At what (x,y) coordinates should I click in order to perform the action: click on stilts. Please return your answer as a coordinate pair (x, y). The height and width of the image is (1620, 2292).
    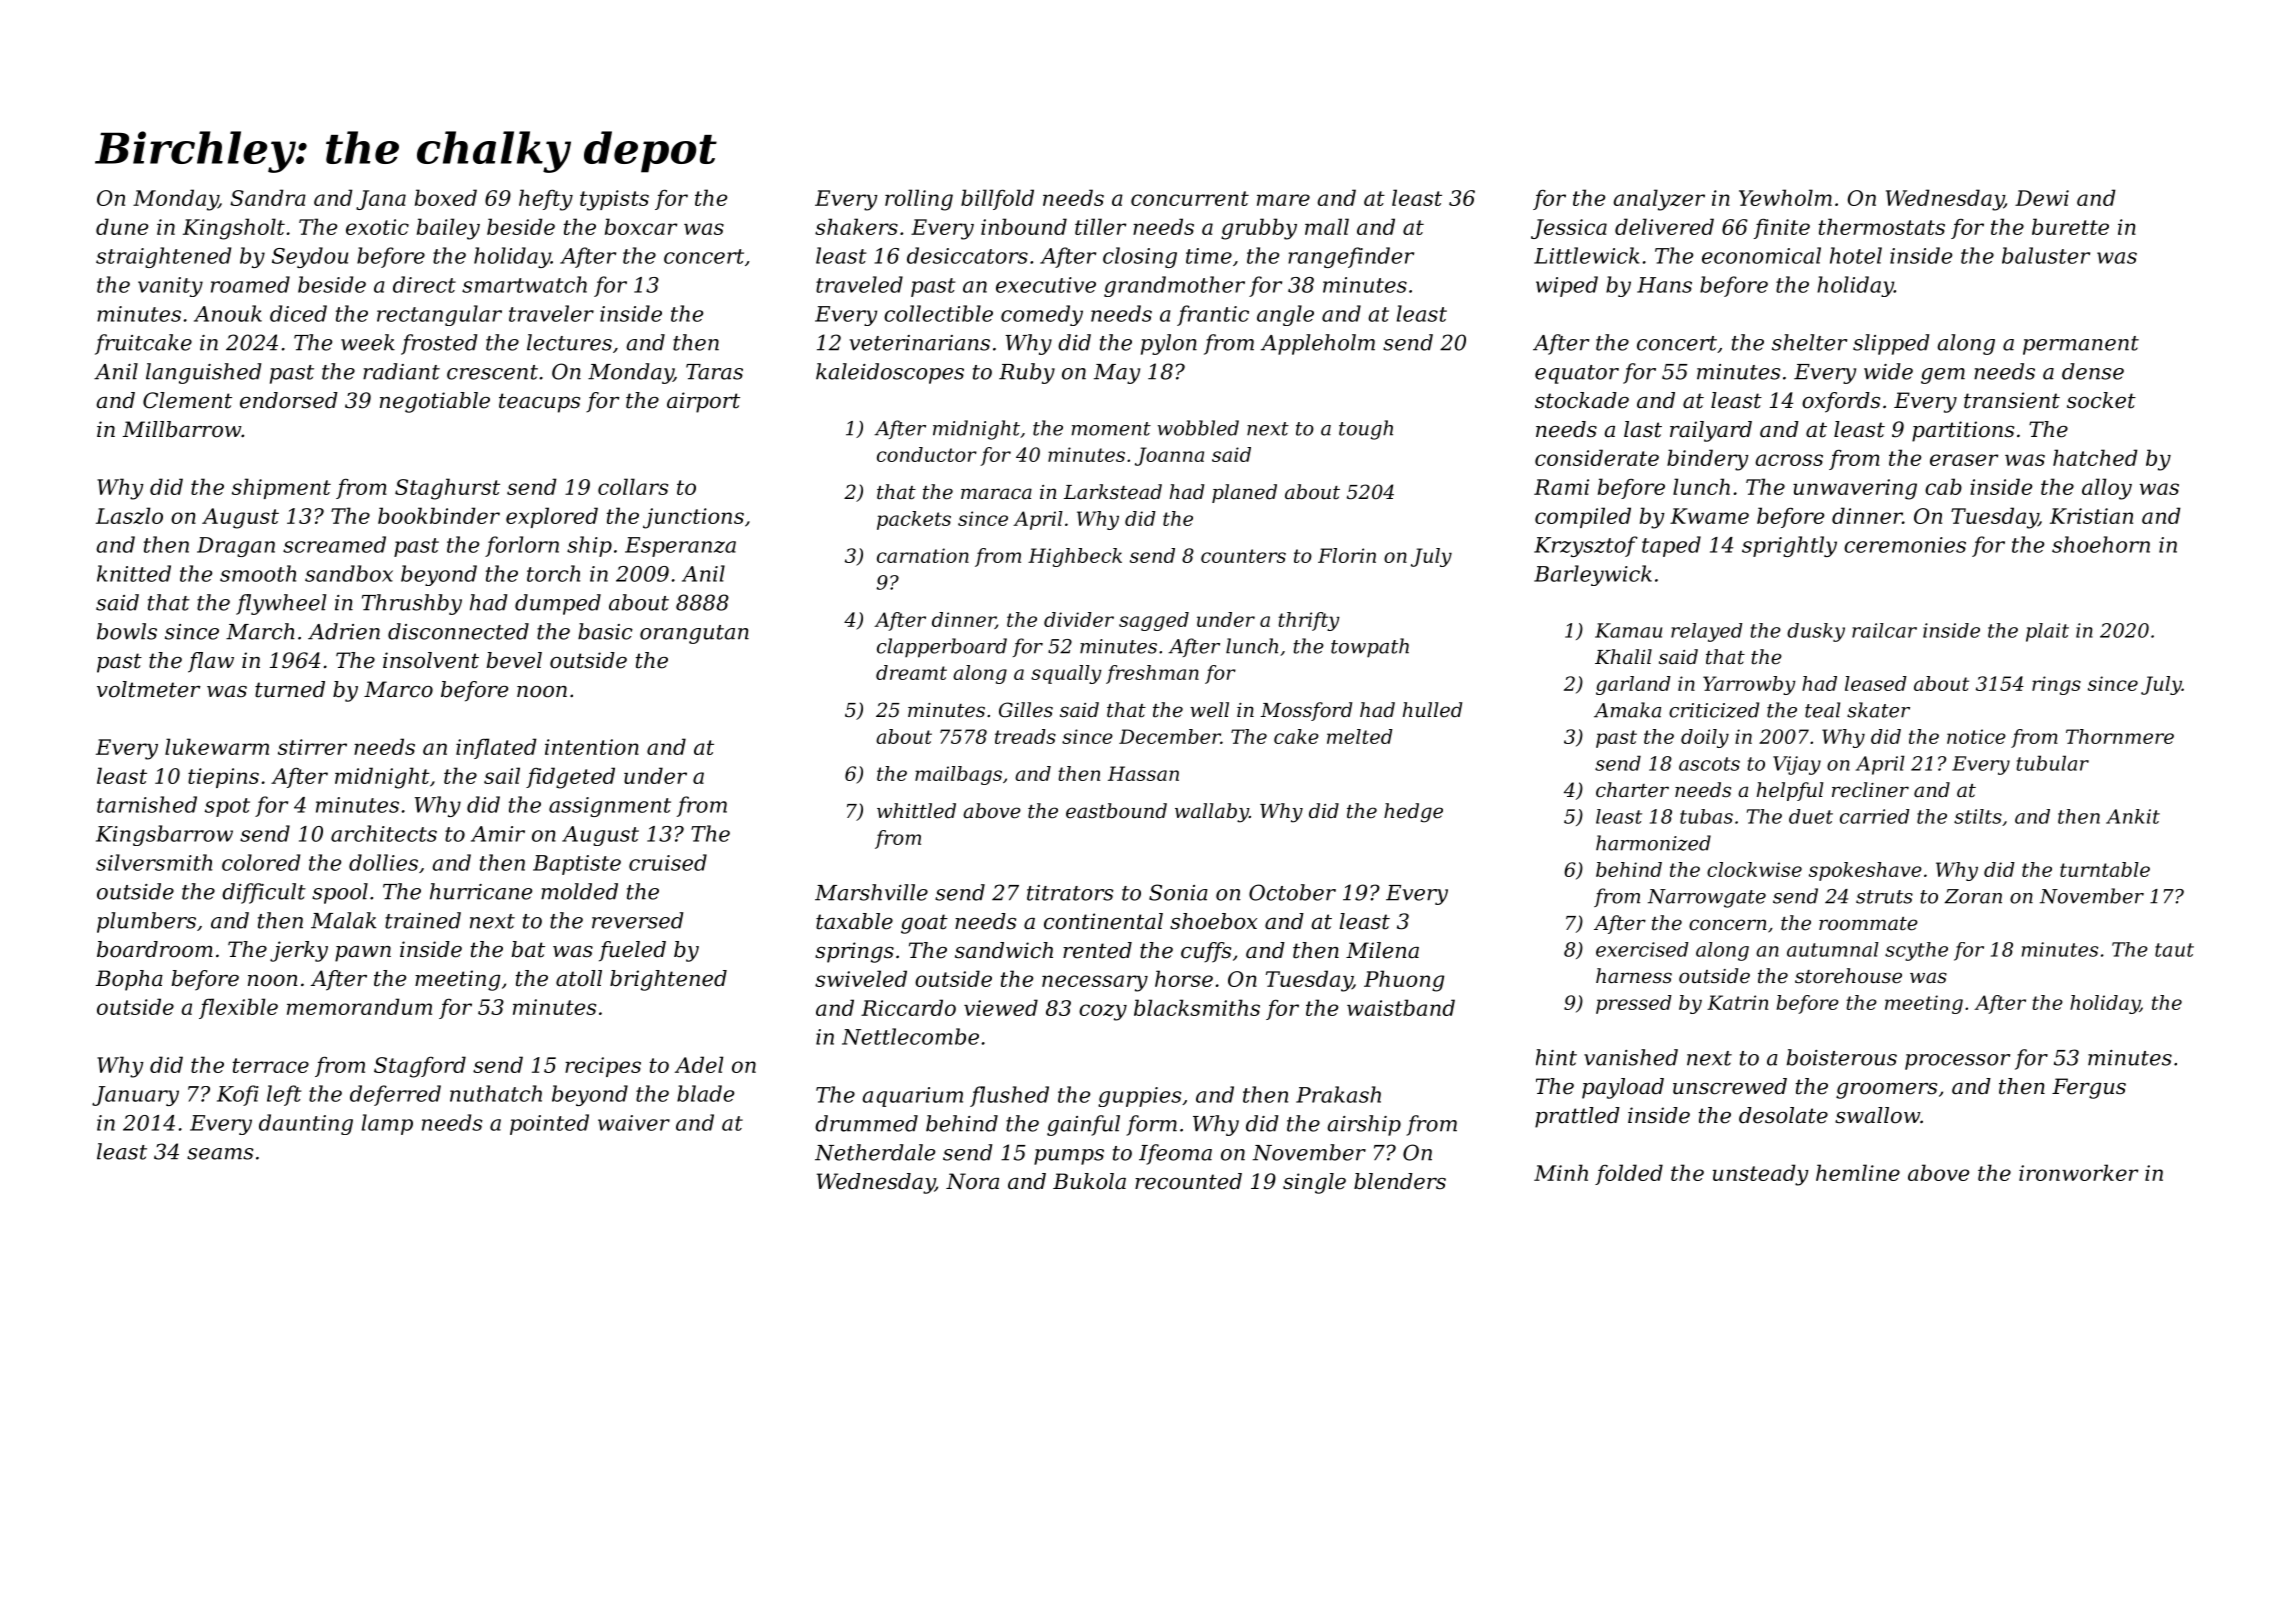
    Looking at the image, I should click on (1978, 816).
